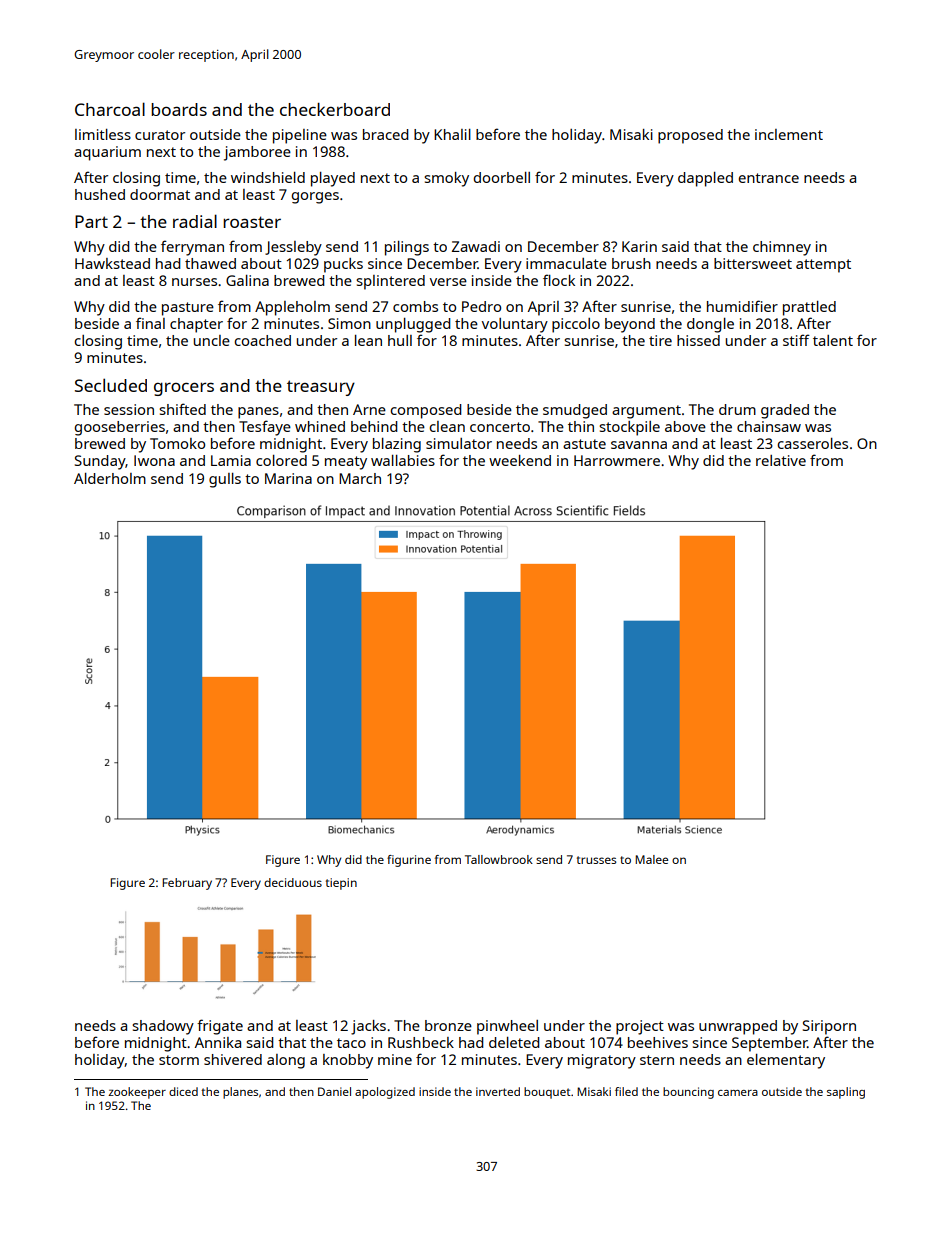  What do you see at coordinates (163, 1027) in the image?
I see `shadowy` at bounding box center [163, 1027].
